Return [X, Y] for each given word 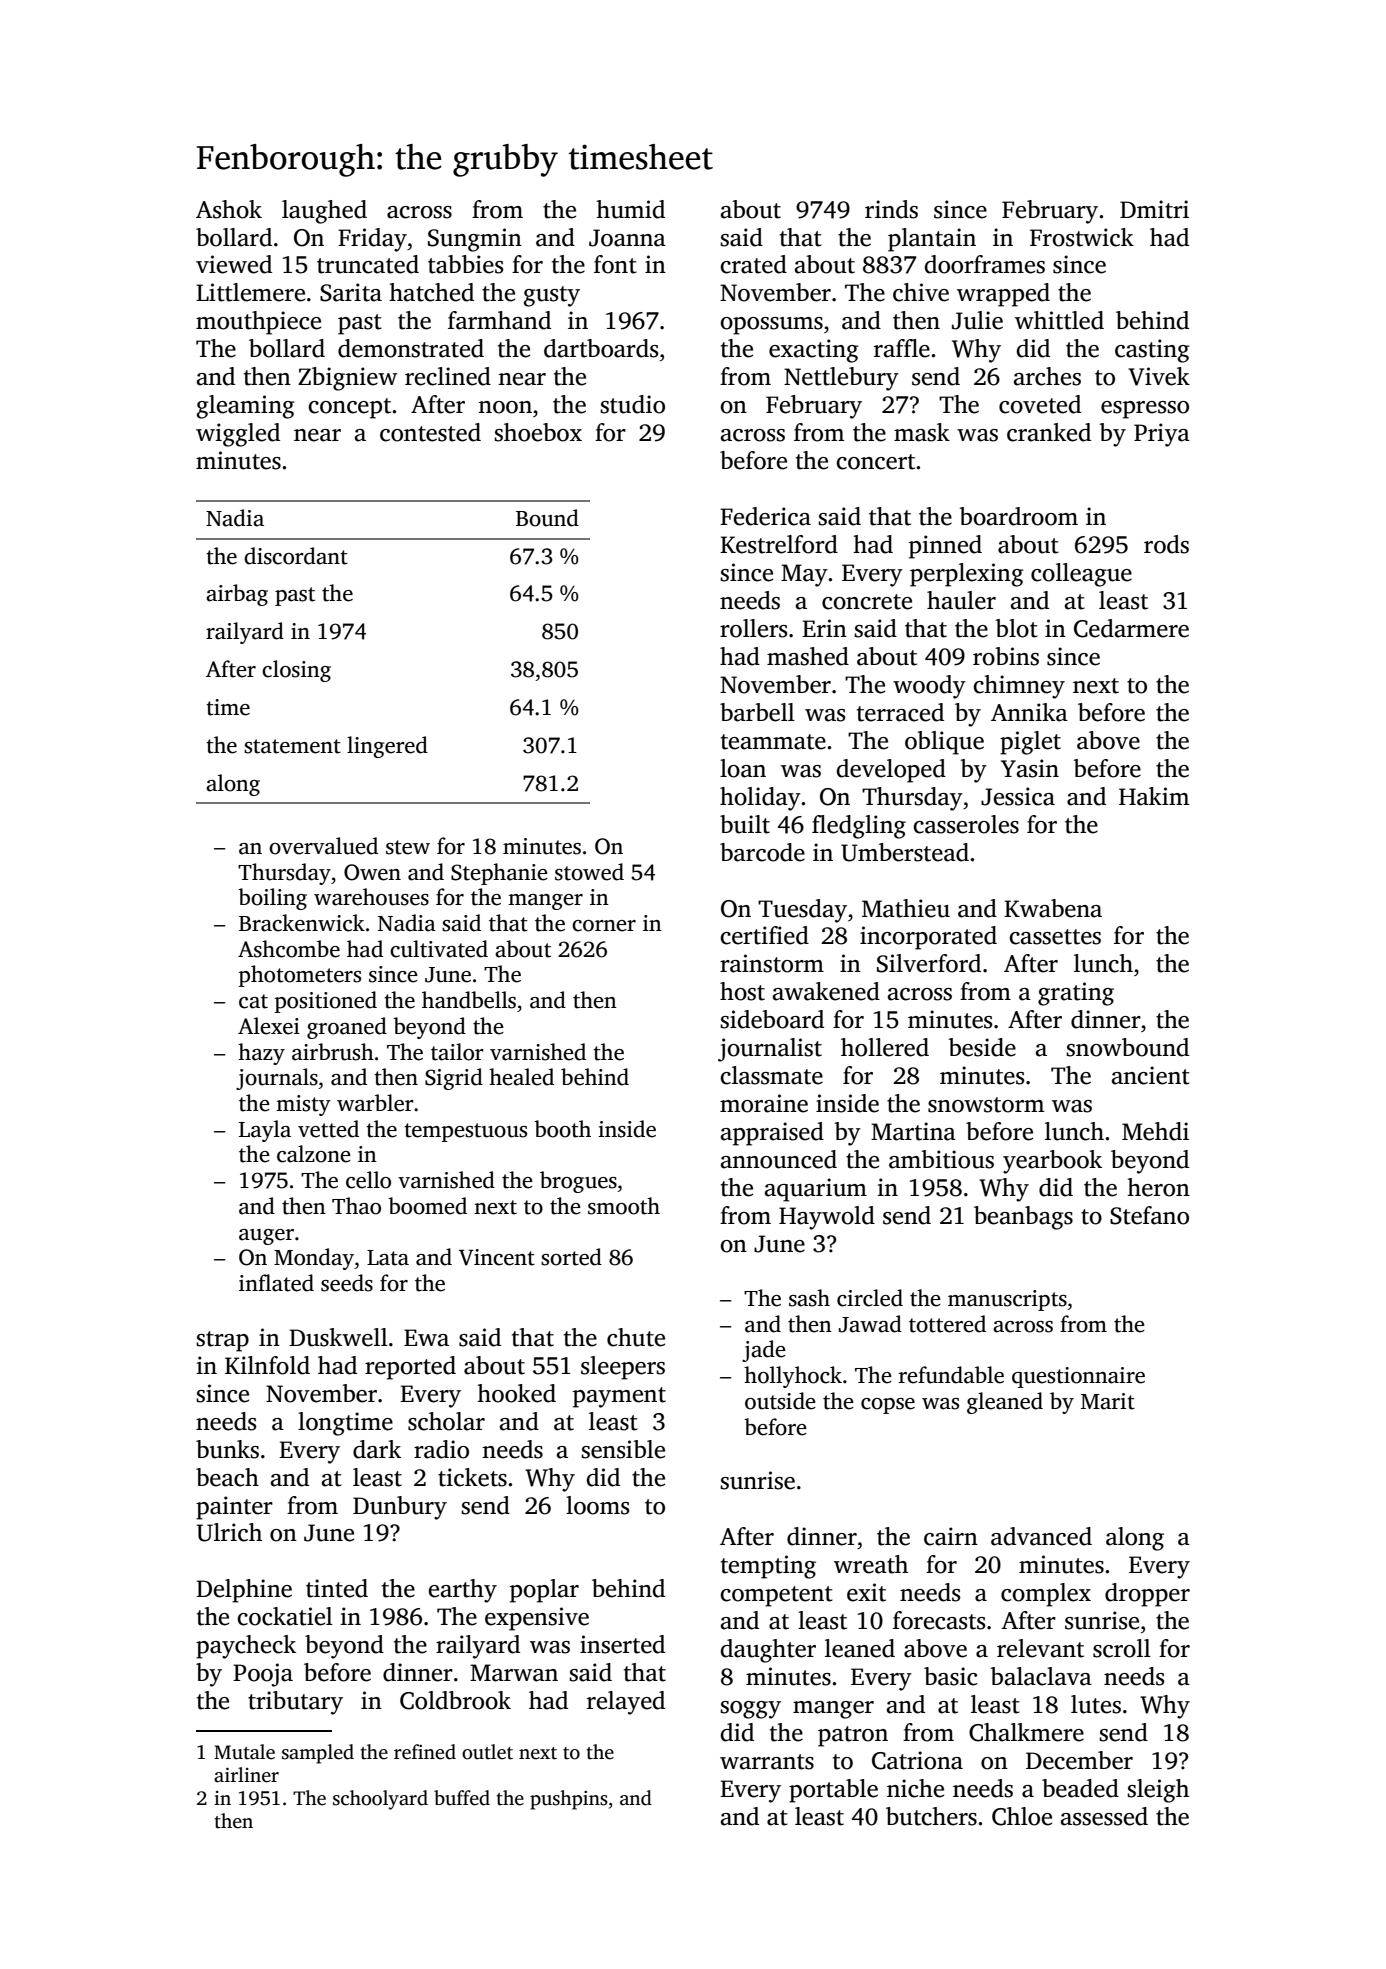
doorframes [984, 264]
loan [743, 768]
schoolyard [380, 1800]
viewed [234, 264]
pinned [945, 547]
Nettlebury [841, 379]
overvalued [323, 846]
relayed [626, 1703]
